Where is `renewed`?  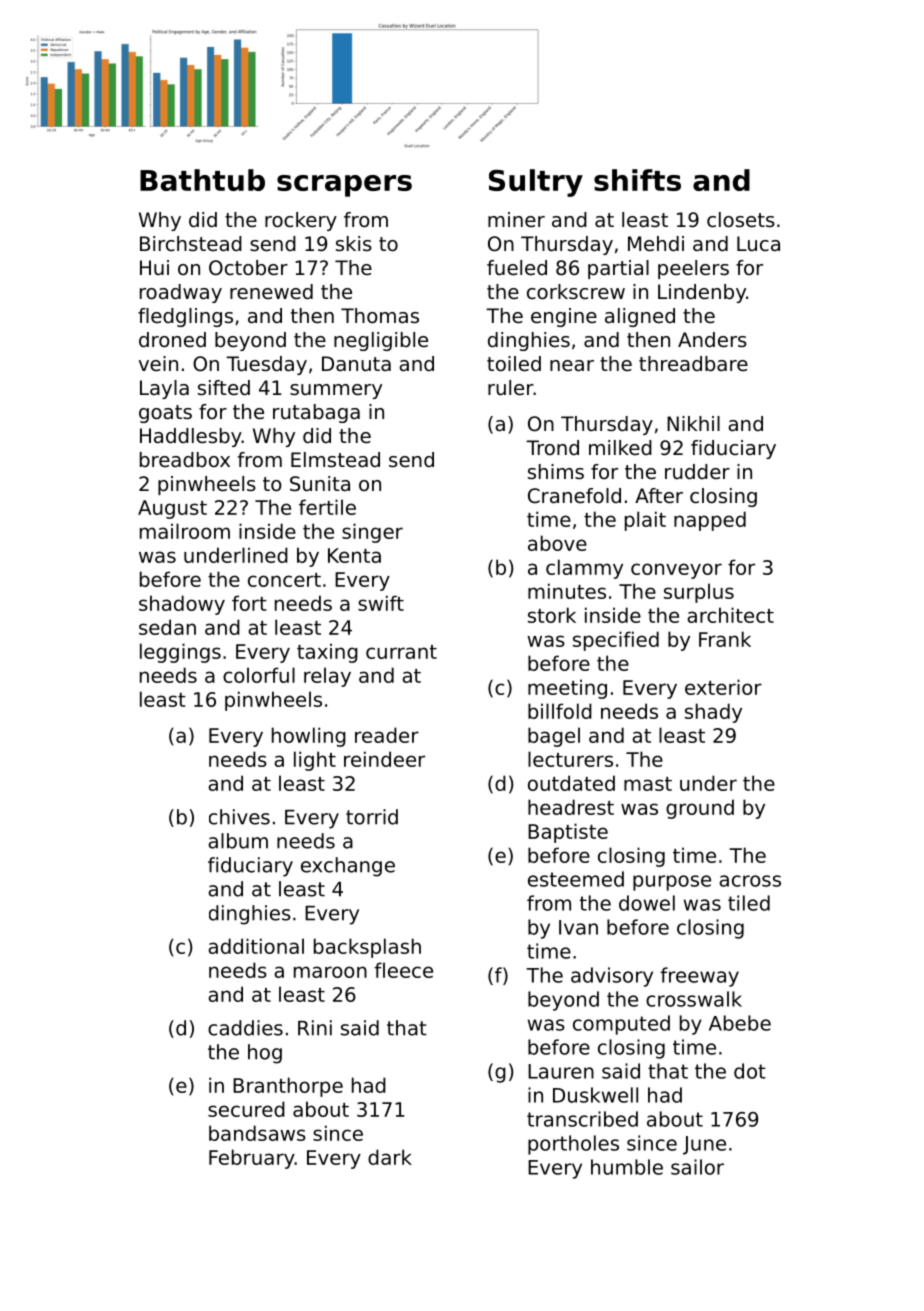 renewed is located at coordinates (271, 292).
